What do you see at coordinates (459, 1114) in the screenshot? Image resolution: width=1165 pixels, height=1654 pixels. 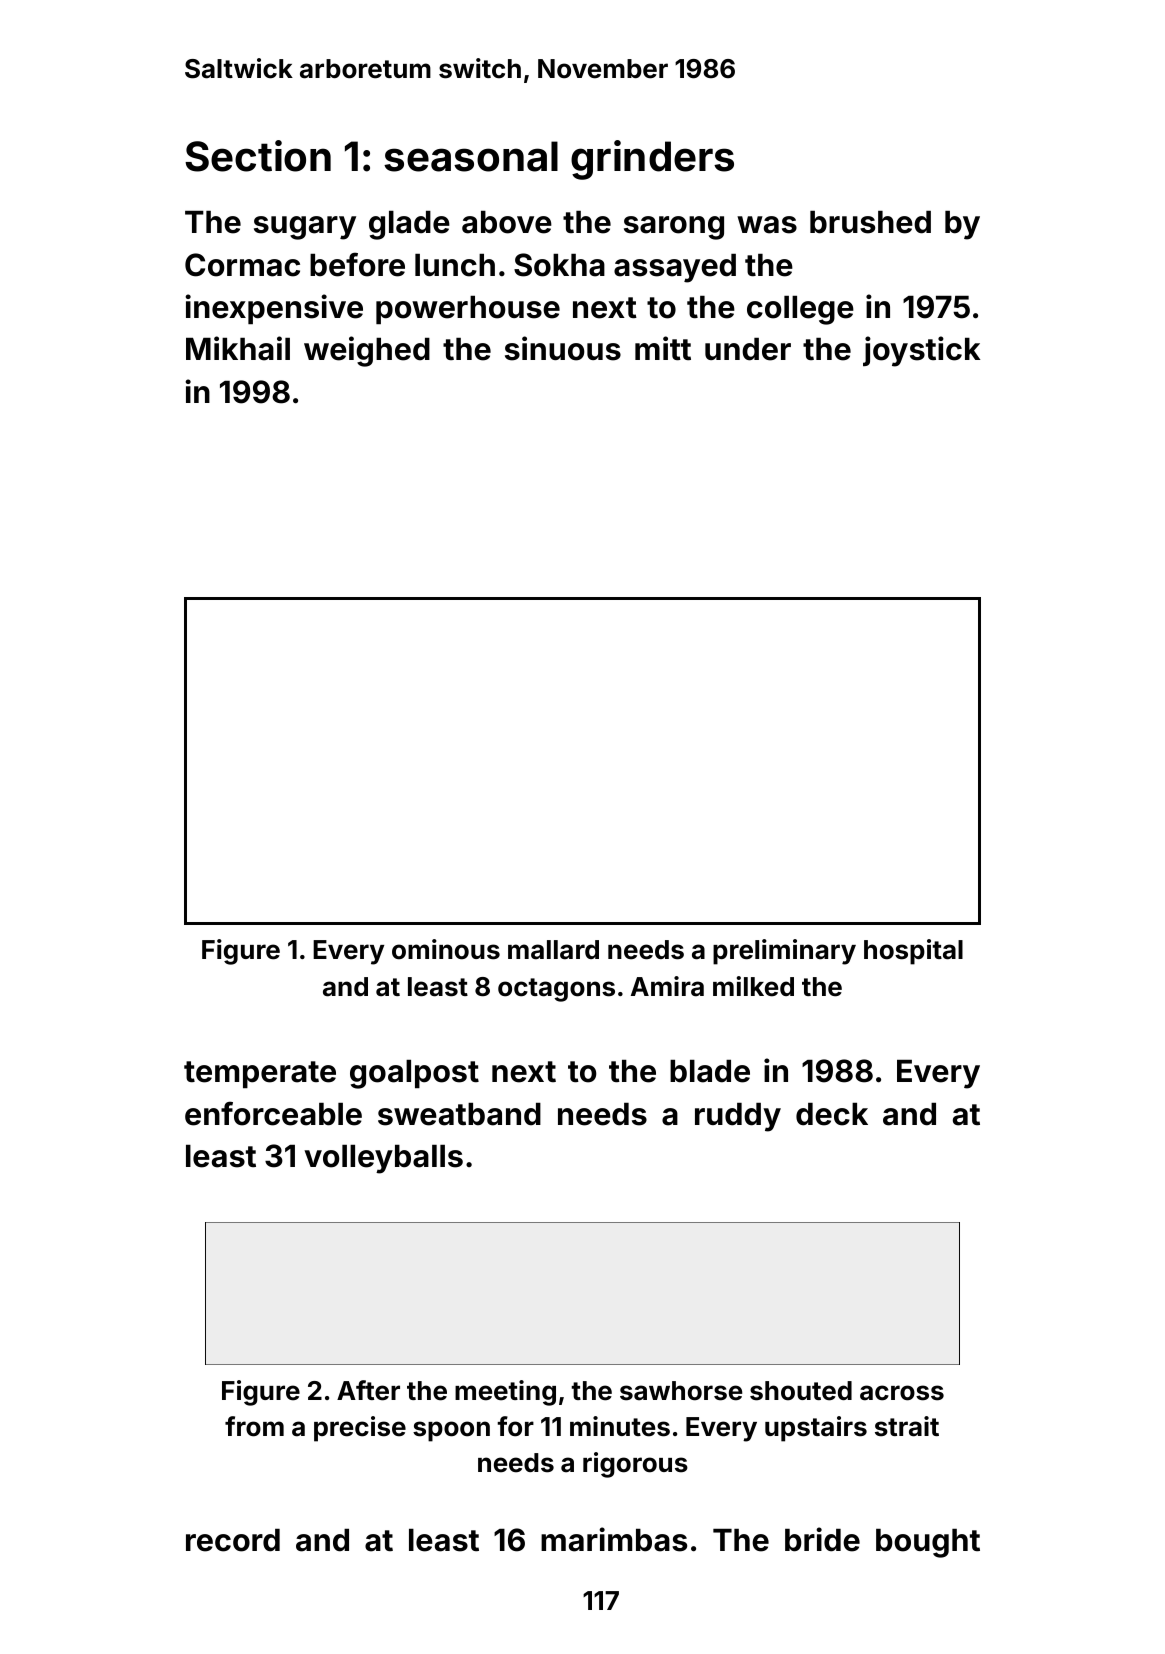 I see `sweatband` at bounding box center [459, 1114].
